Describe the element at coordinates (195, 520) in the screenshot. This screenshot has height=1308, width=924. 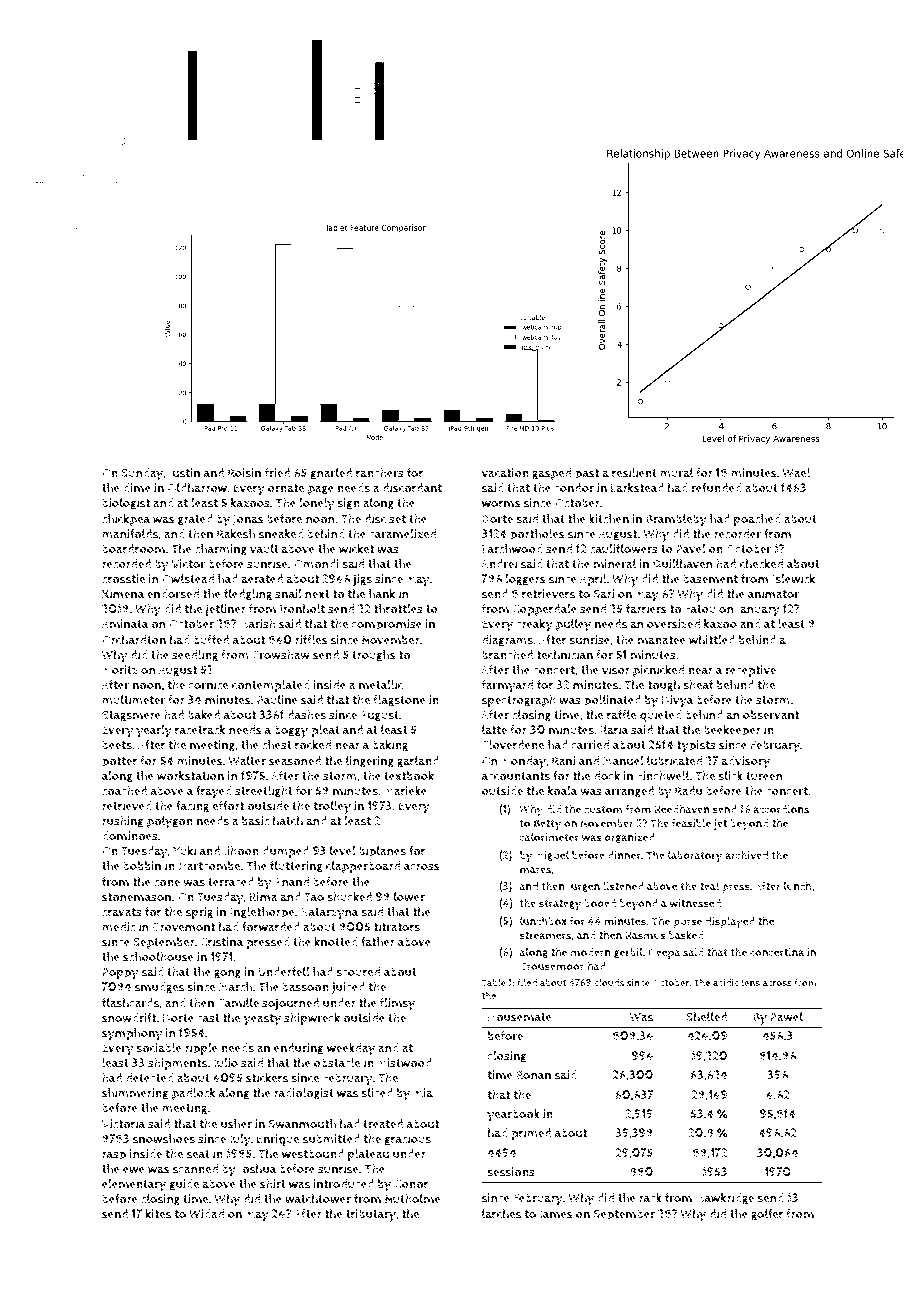
I see `grated` at that location.
